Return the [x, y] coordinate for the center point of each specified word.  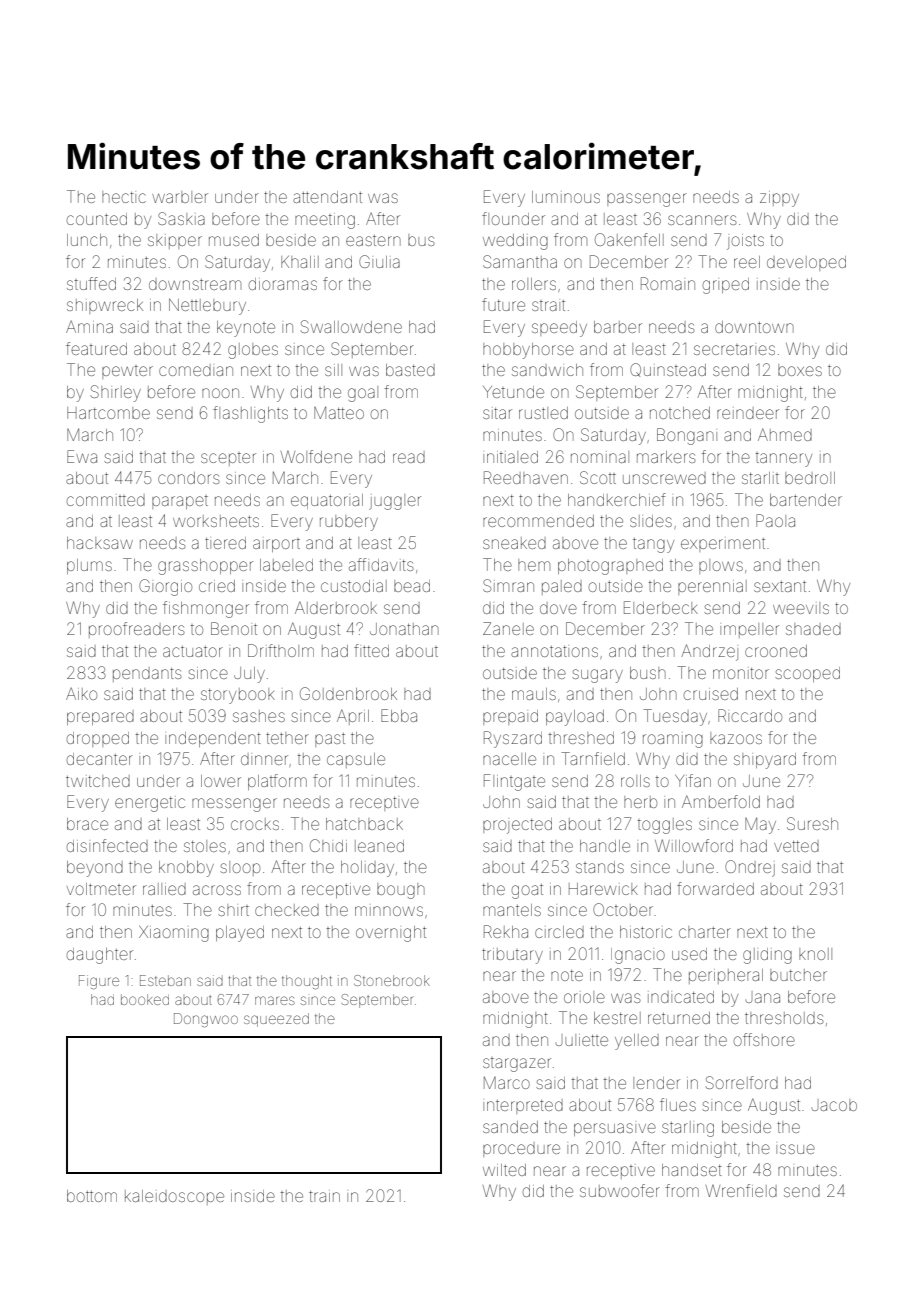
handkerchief [617, 499]
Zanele [508, 628]
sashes [259, 716]
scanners [702, 220]
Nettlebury [207, 306]
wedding [515, 242]
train [324, 1196]
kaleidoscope [174, 1197]
